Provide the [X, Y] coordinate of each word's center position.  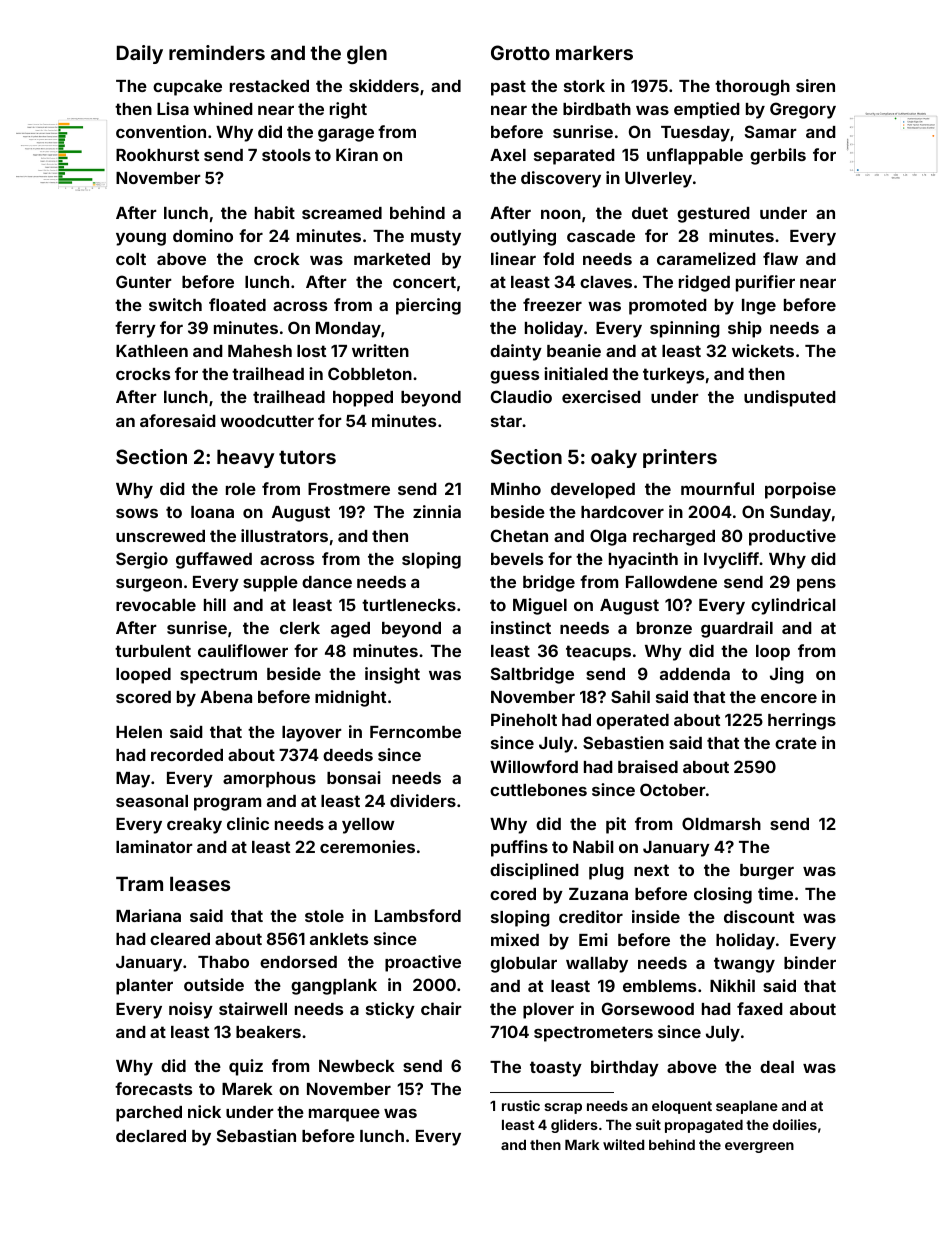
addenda [695, 674]
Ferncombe [415, 732]
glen [367, 54]
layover [312, 734]
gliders [574, 1126]
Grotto [520, 52]
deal [777, 1067]
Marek [247, 1089]
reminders [217, 52]
